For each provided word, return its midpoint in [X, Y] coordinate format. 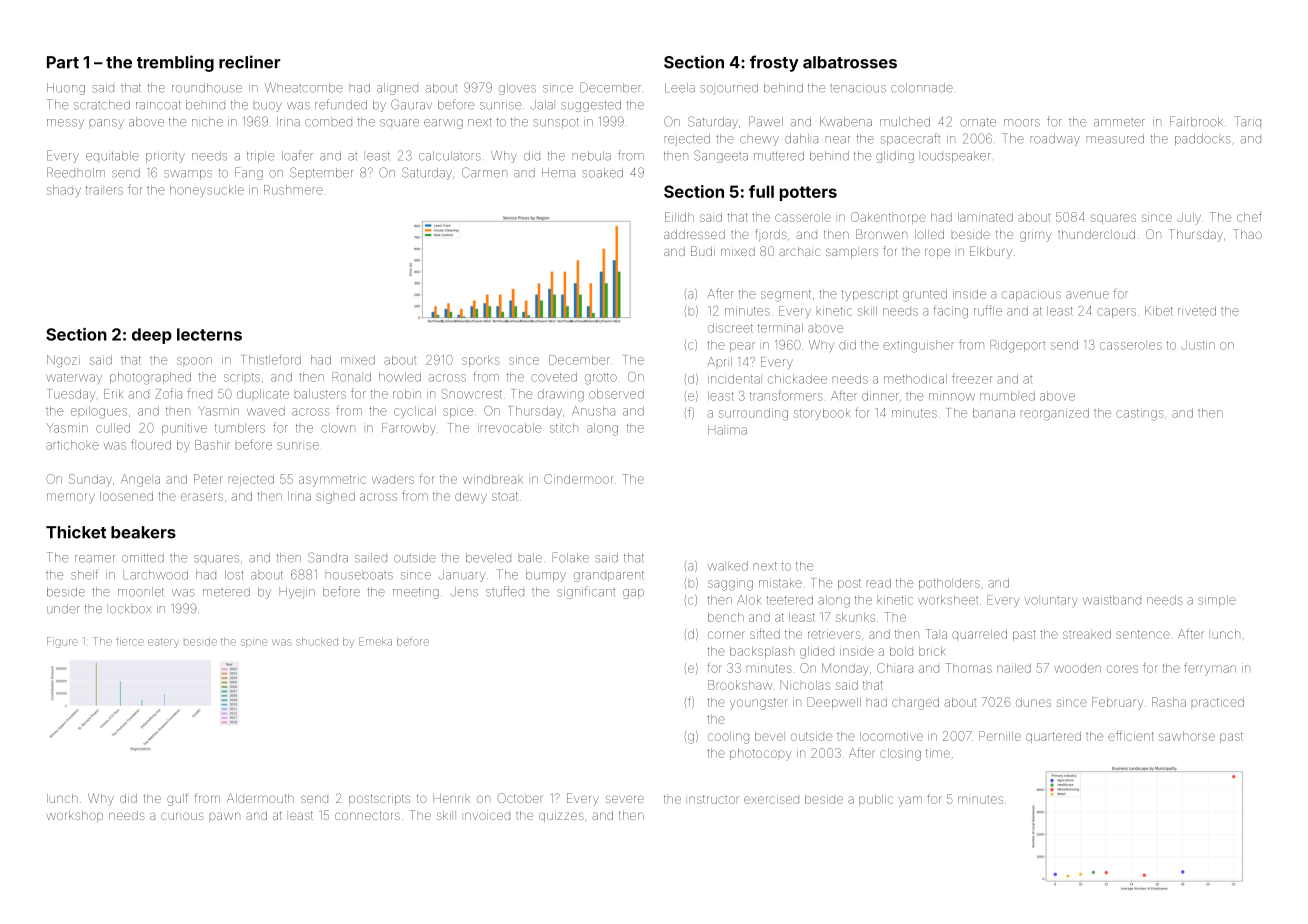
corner [726, 635]
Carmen [484, 172]
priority [165, 158]
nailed [1014, 668]
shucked [317, 642]
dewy [471, 497]
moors [1022, 123]
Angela [140, 480]
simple [1217, 601]
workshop [74, 816]
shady [64, 191]
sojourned [729, 89]
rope [937, 253]
